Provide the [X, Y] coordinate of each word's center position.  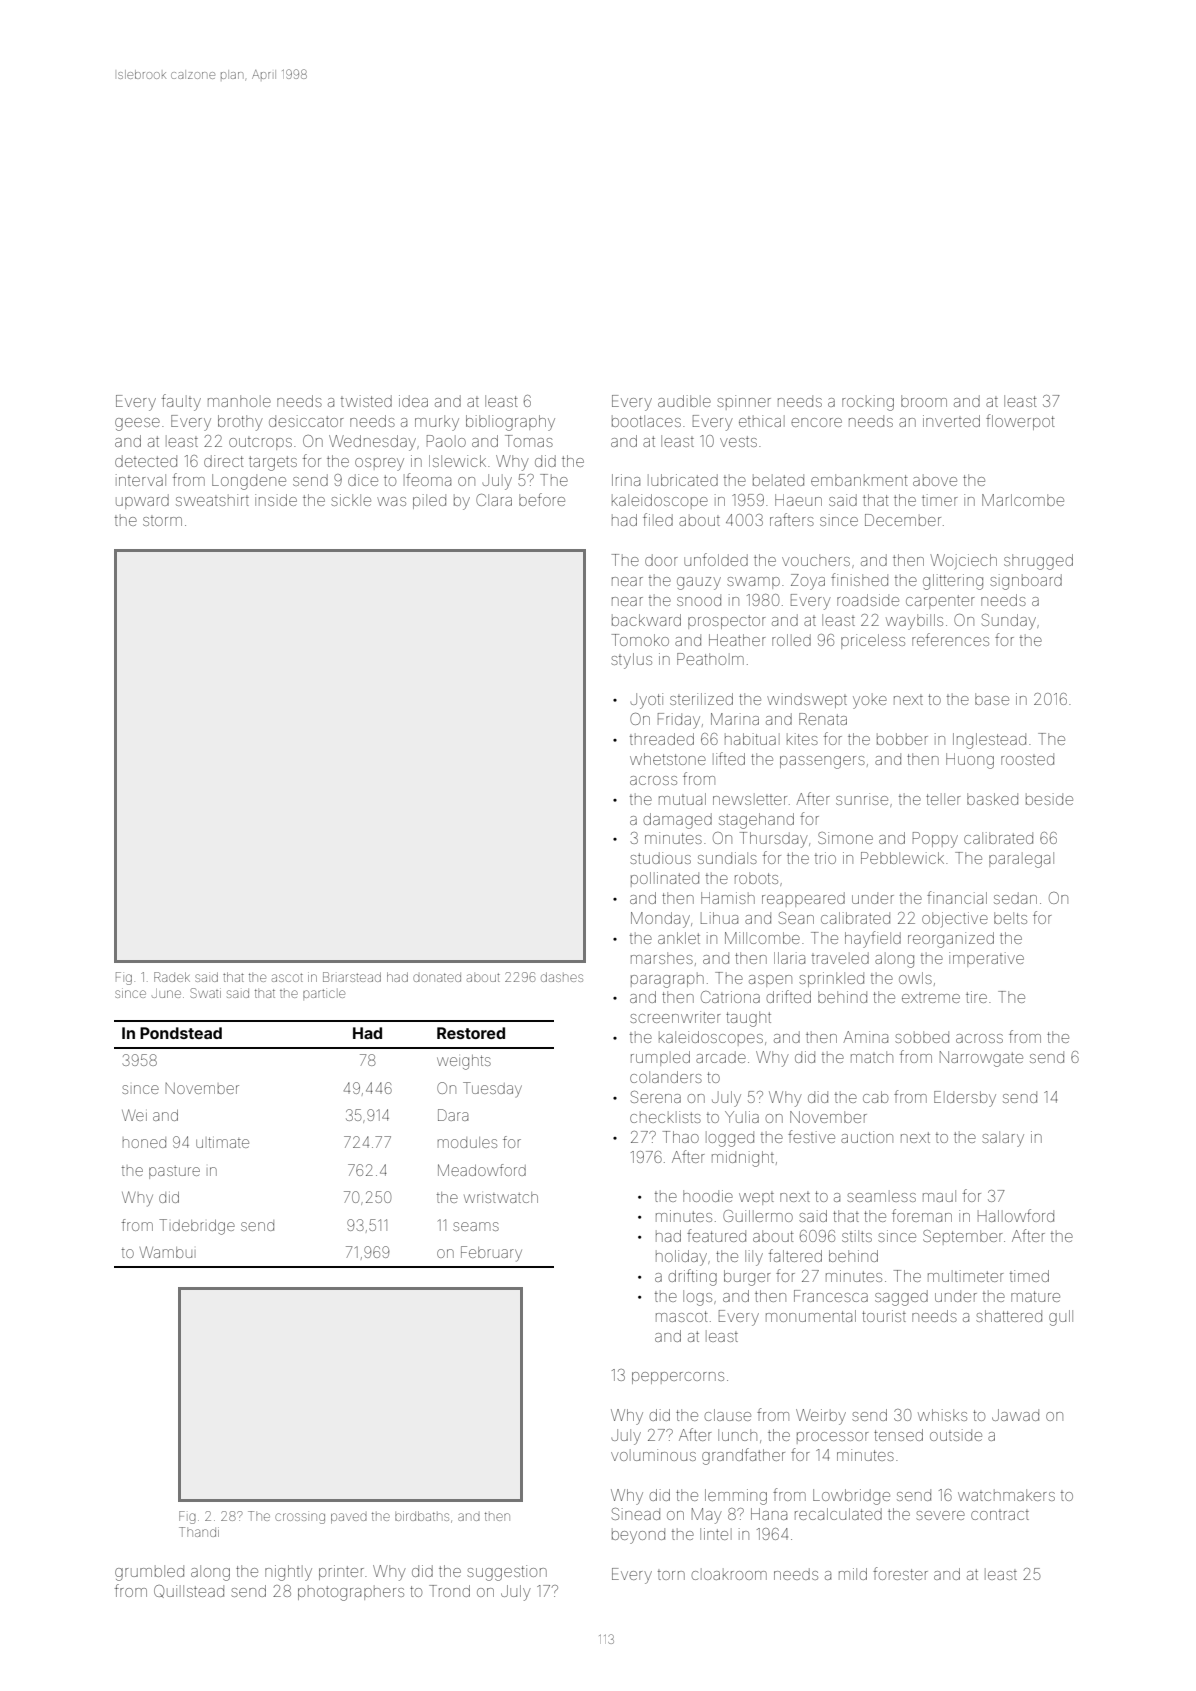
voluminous [653, 1455]
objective [955, 919]
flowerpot [1020, 422]
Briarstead [352, 977]
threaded [662, 739]
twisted [366, 401]
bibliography [510, 423]
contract [1000, 1515]
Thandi [199, 1532]
